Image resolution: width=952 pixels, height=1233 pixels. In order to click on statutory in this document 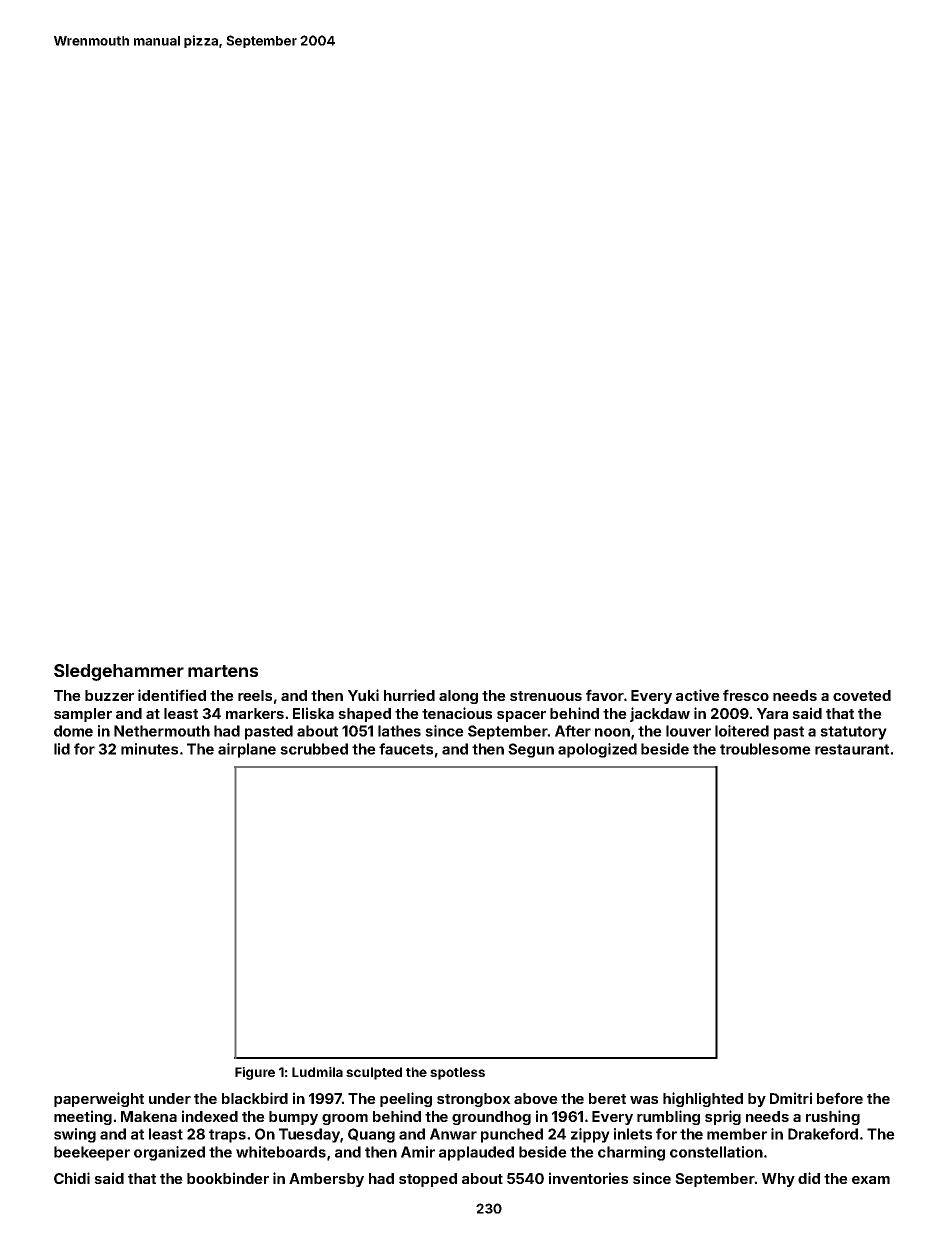, I will do `click(853, 733)`.
